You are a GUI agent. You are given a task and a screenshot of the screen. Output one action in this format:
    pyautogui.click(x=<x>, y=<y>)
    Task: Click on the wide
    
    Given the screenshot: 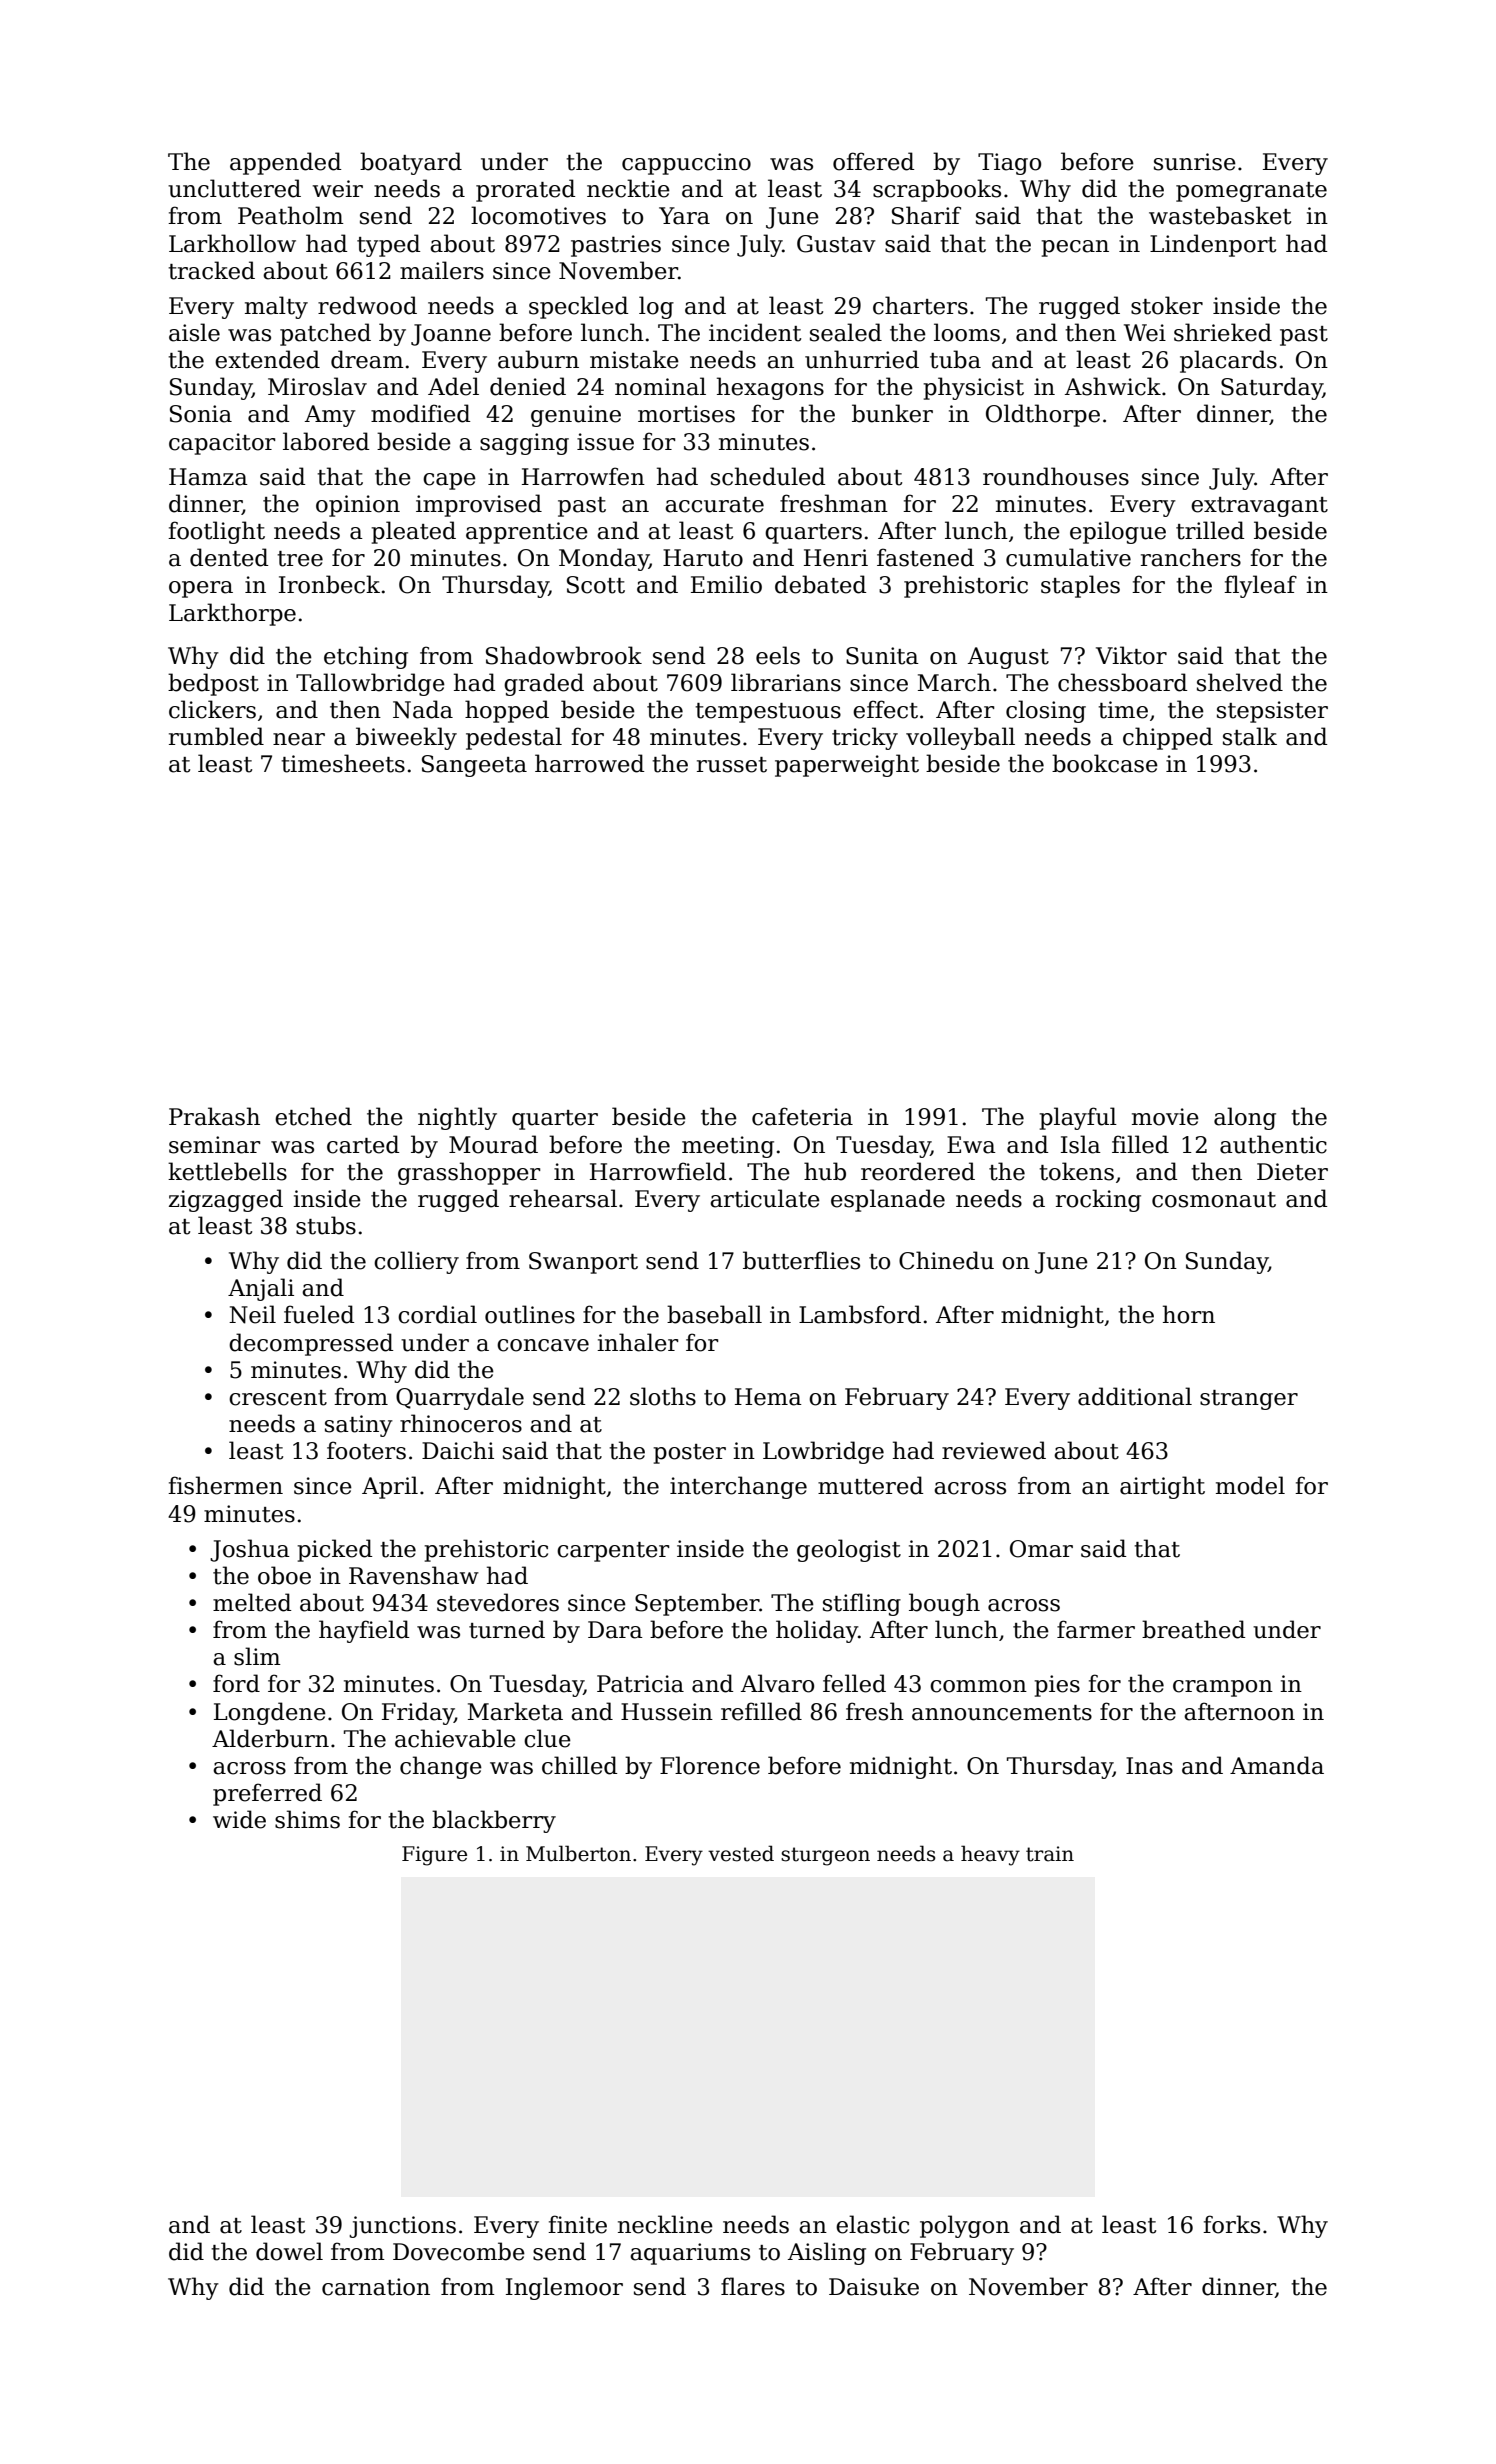 What is the action you would take?
    pyautogui.click(x=239, y=1819)
